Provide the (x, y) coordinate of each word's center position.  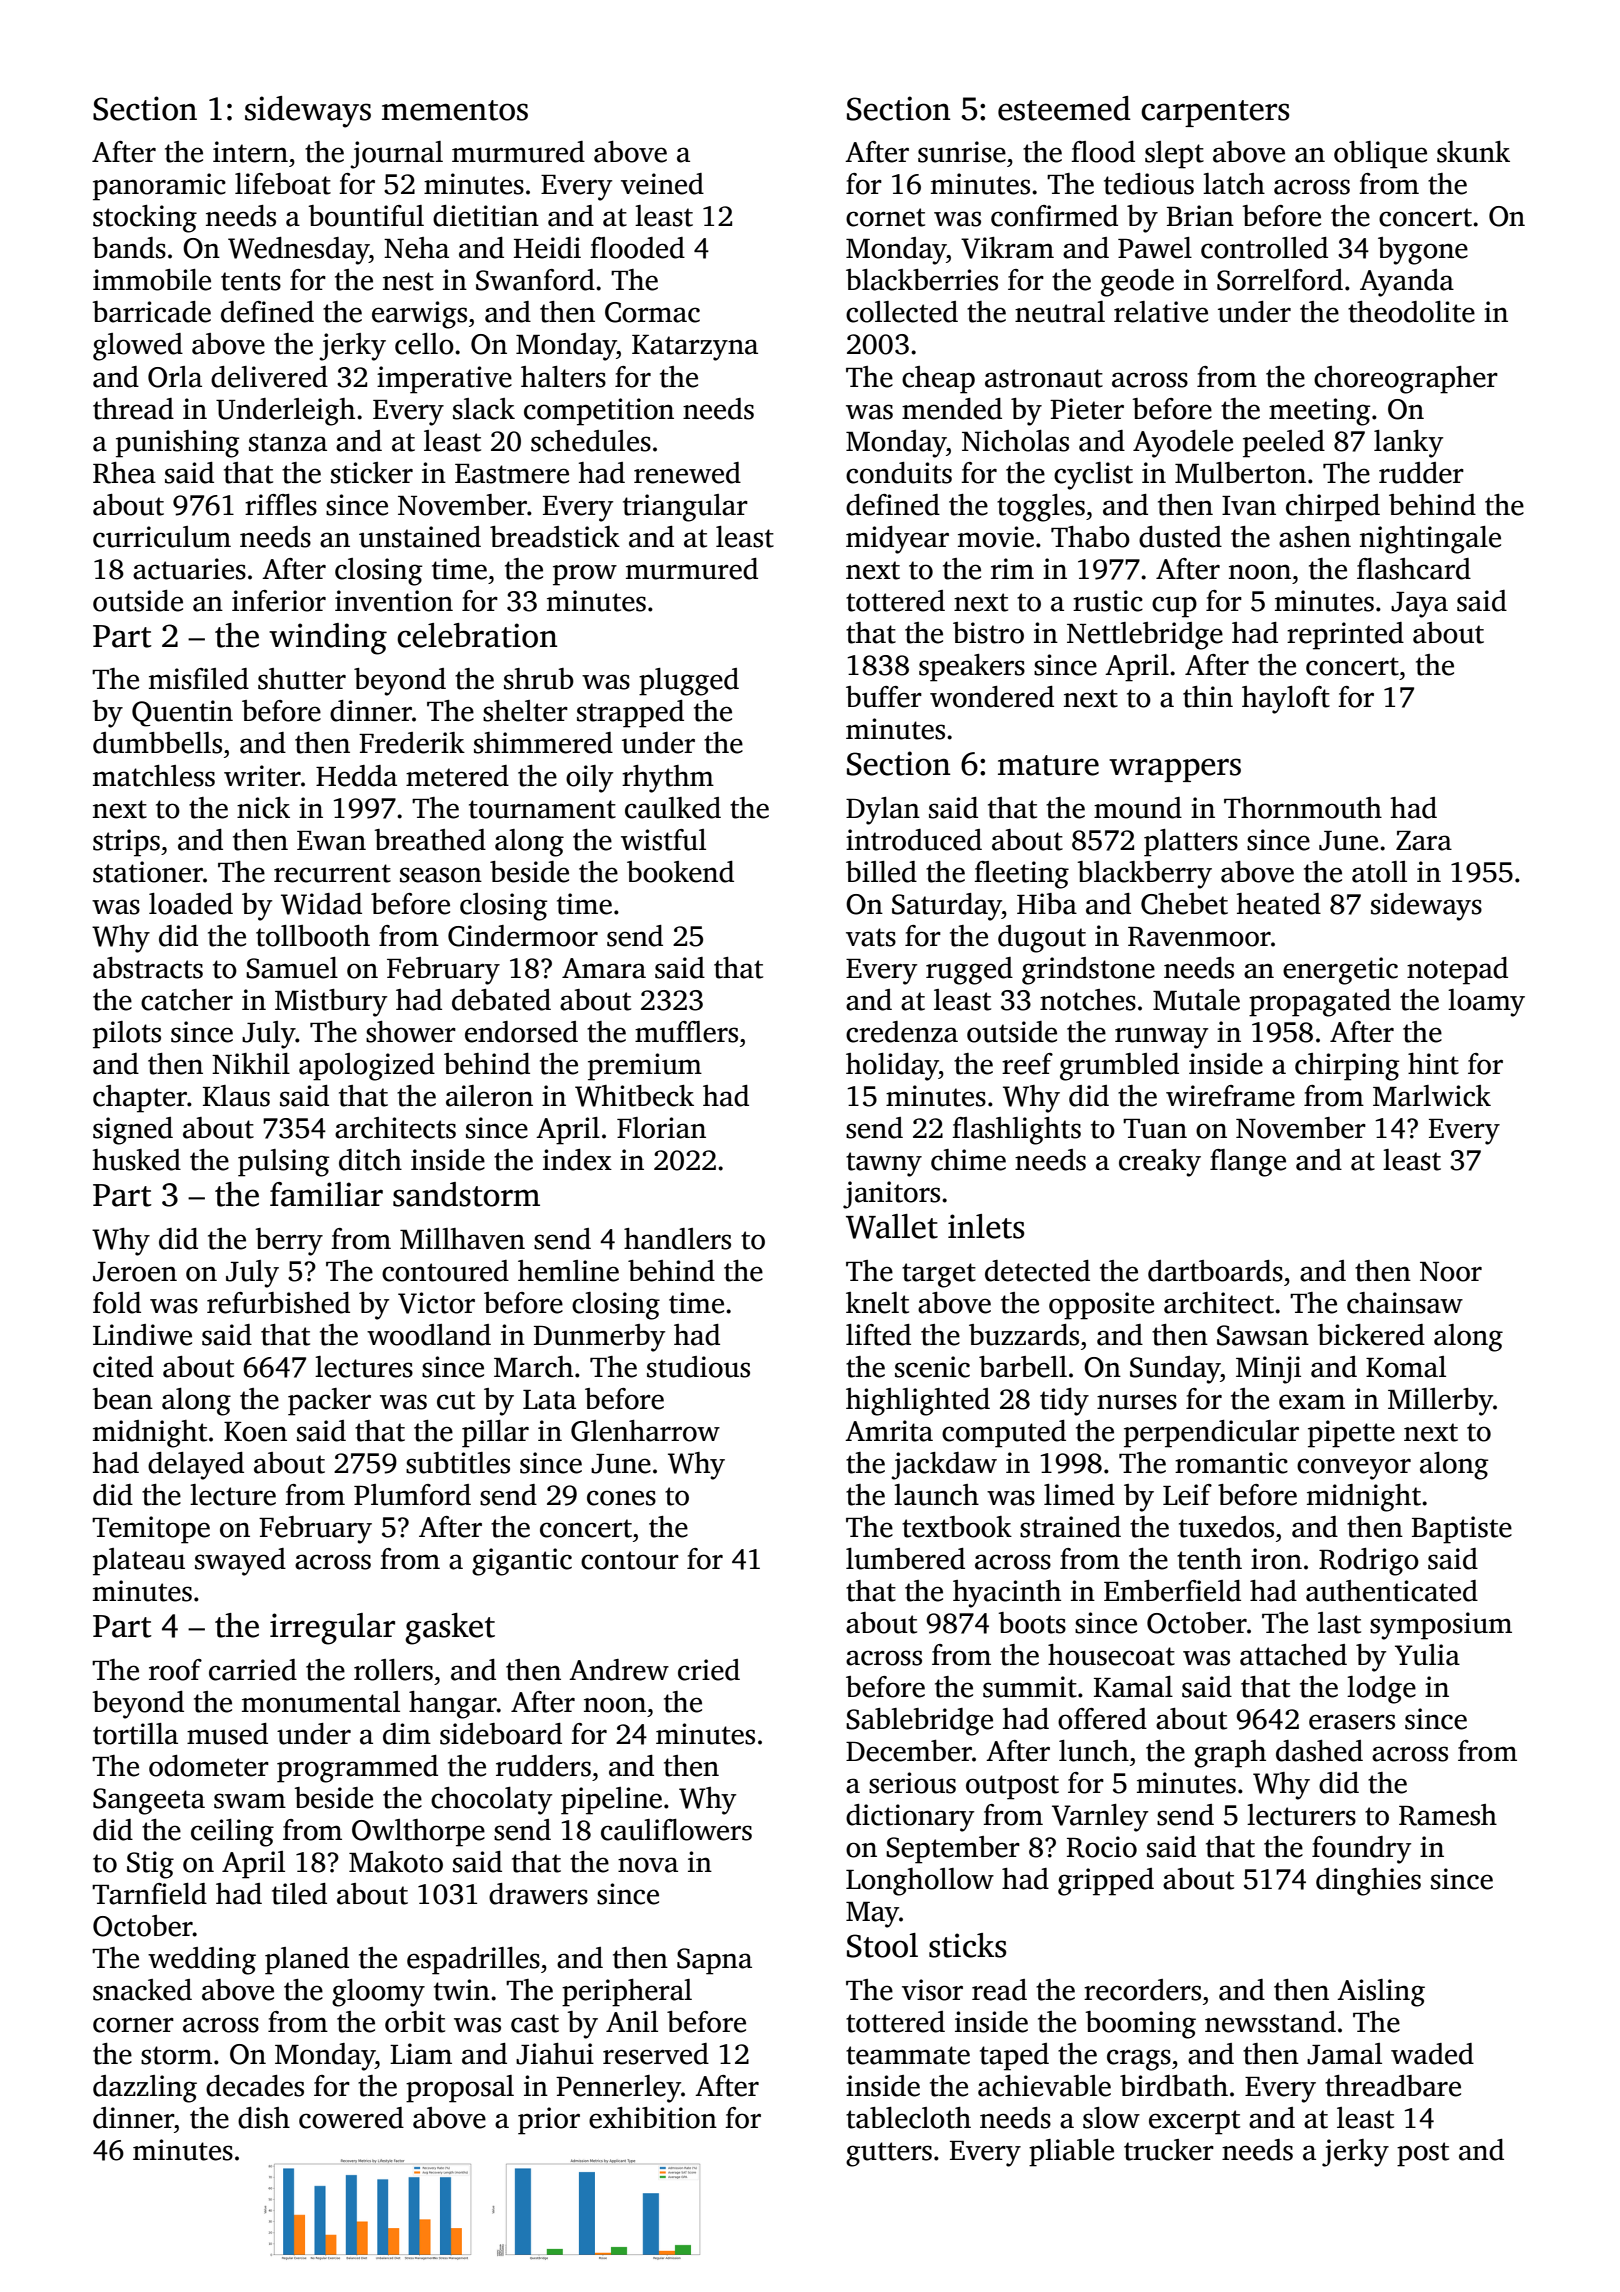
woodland (429, 1335)
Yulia (1427, 1655)
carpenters (1215, 113)
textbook (957, 1527)
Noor (1451, 1272)
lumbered (905, 1559)
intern (250, 152)
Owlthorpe (418, 1833)
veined (662, 184)
